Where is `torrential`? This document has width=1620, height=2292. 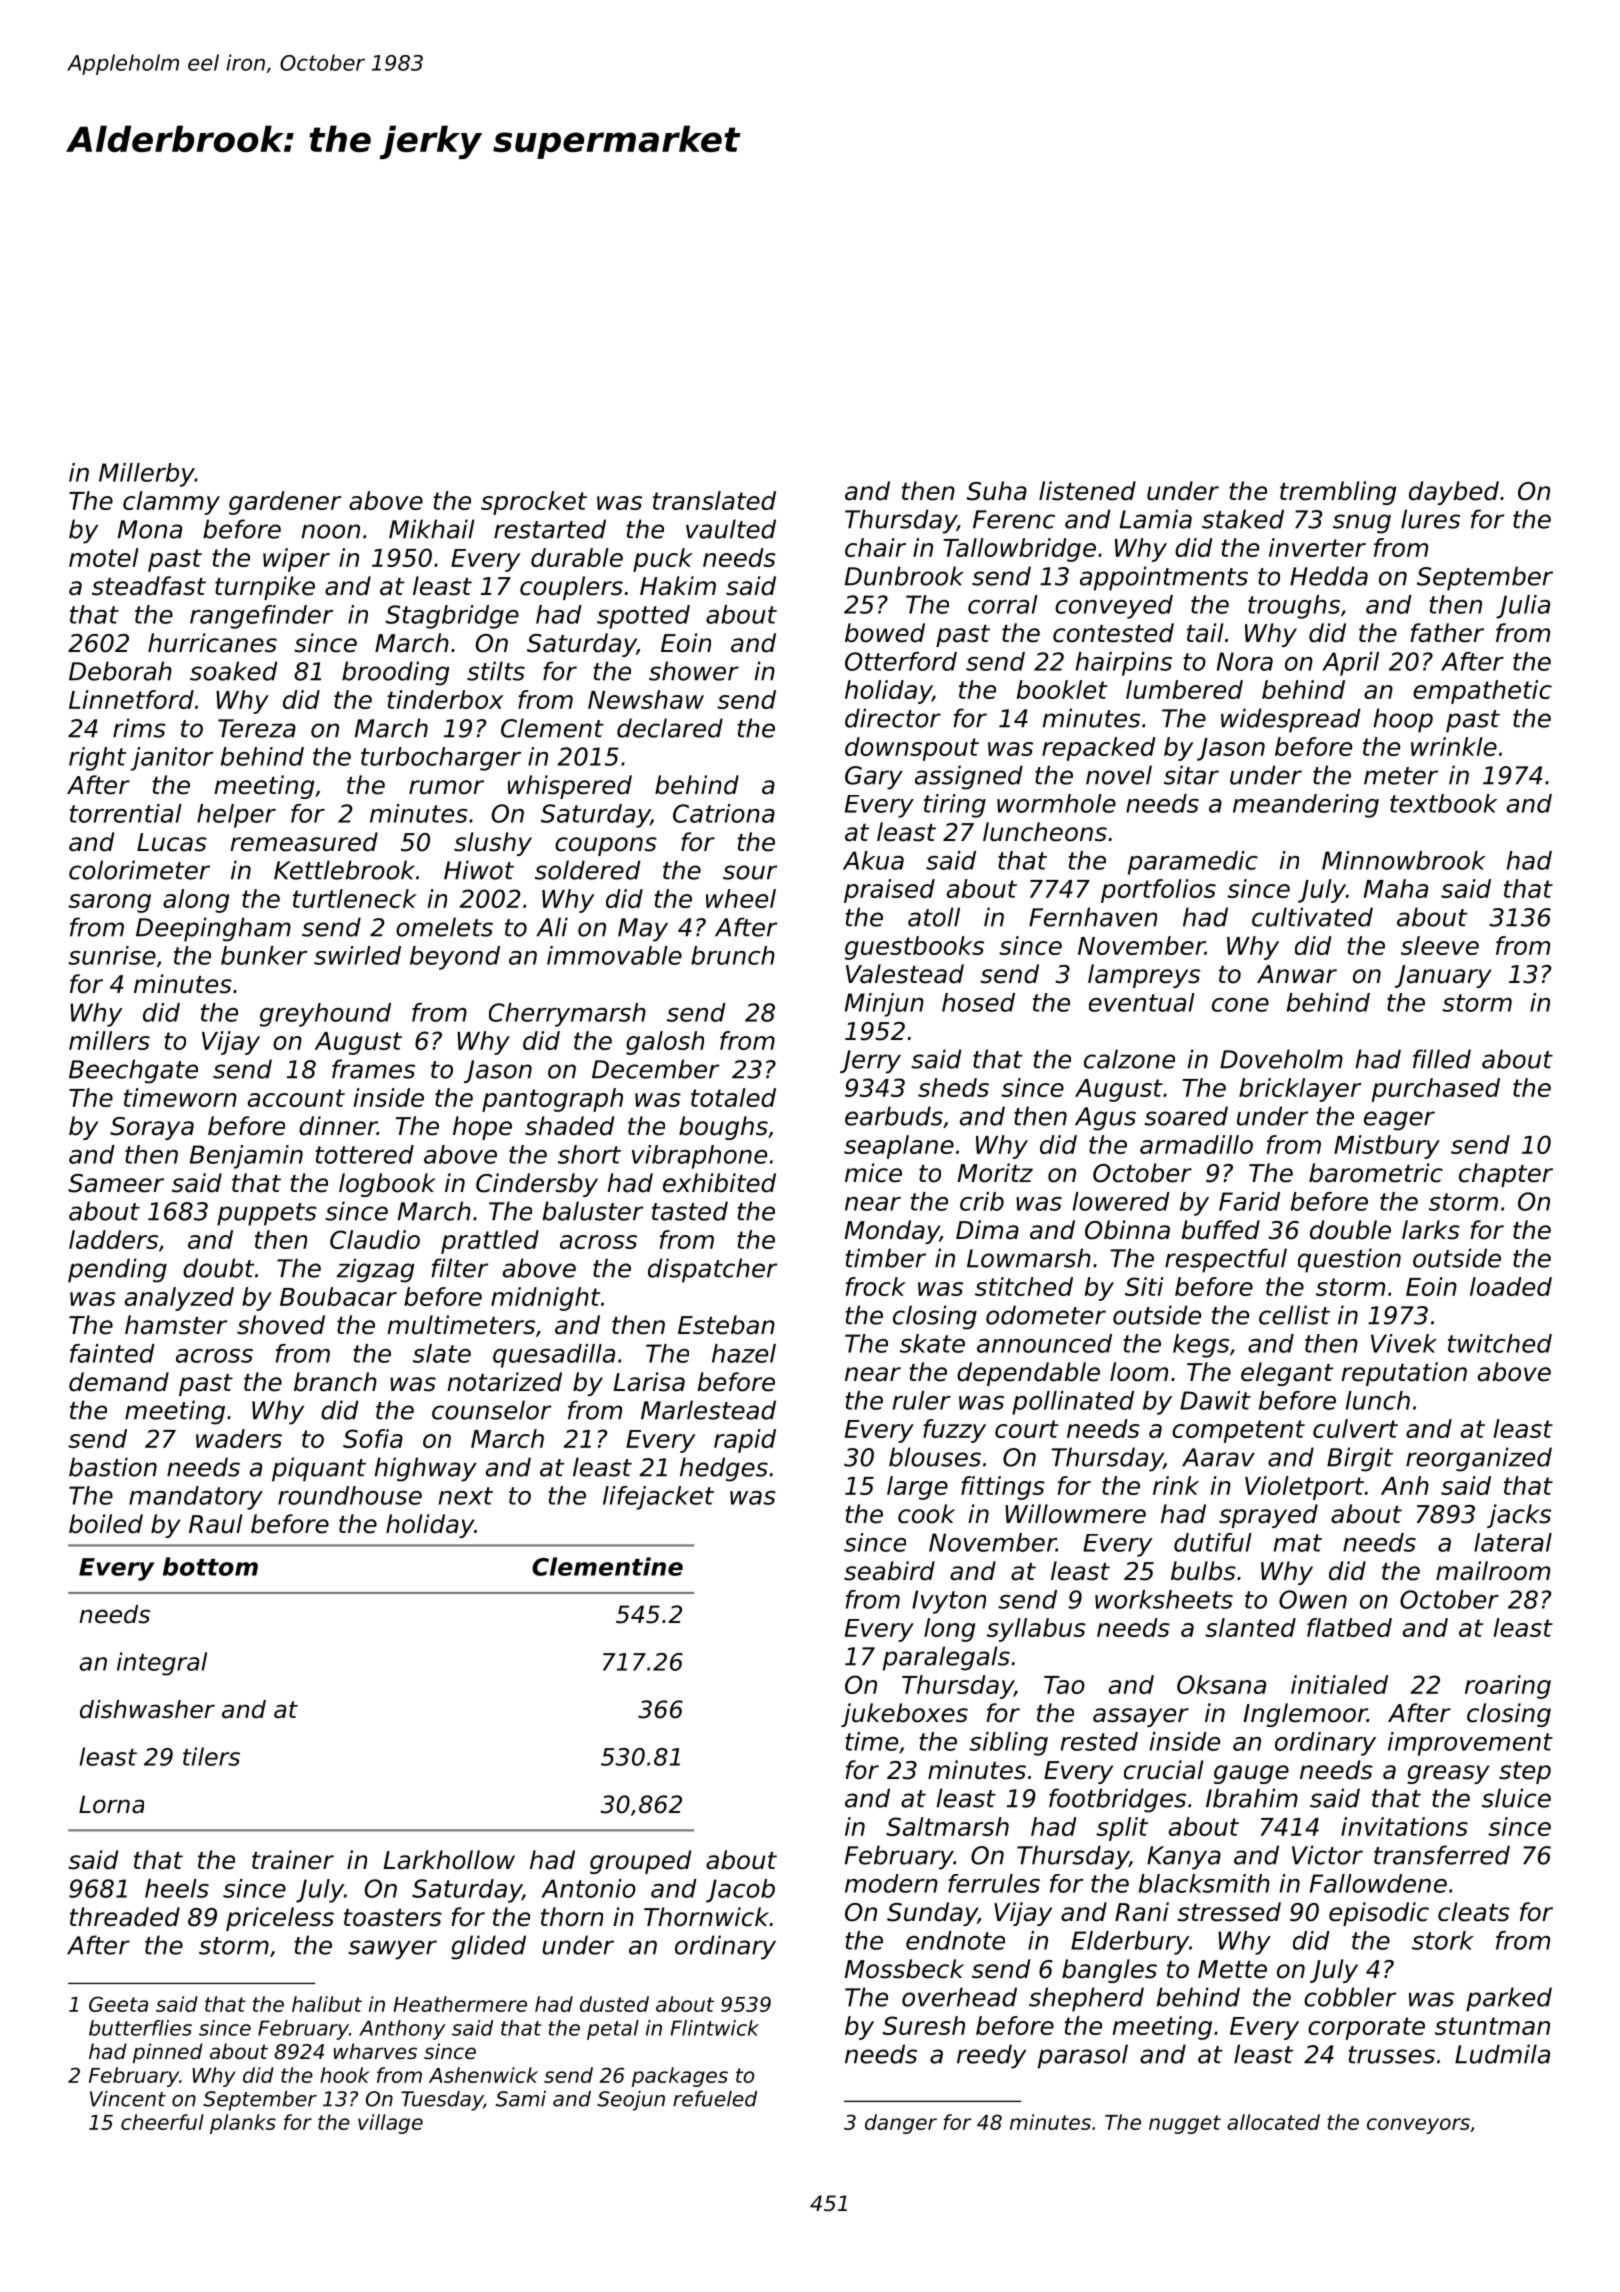
torrential is located at coordinates (126, 813).
